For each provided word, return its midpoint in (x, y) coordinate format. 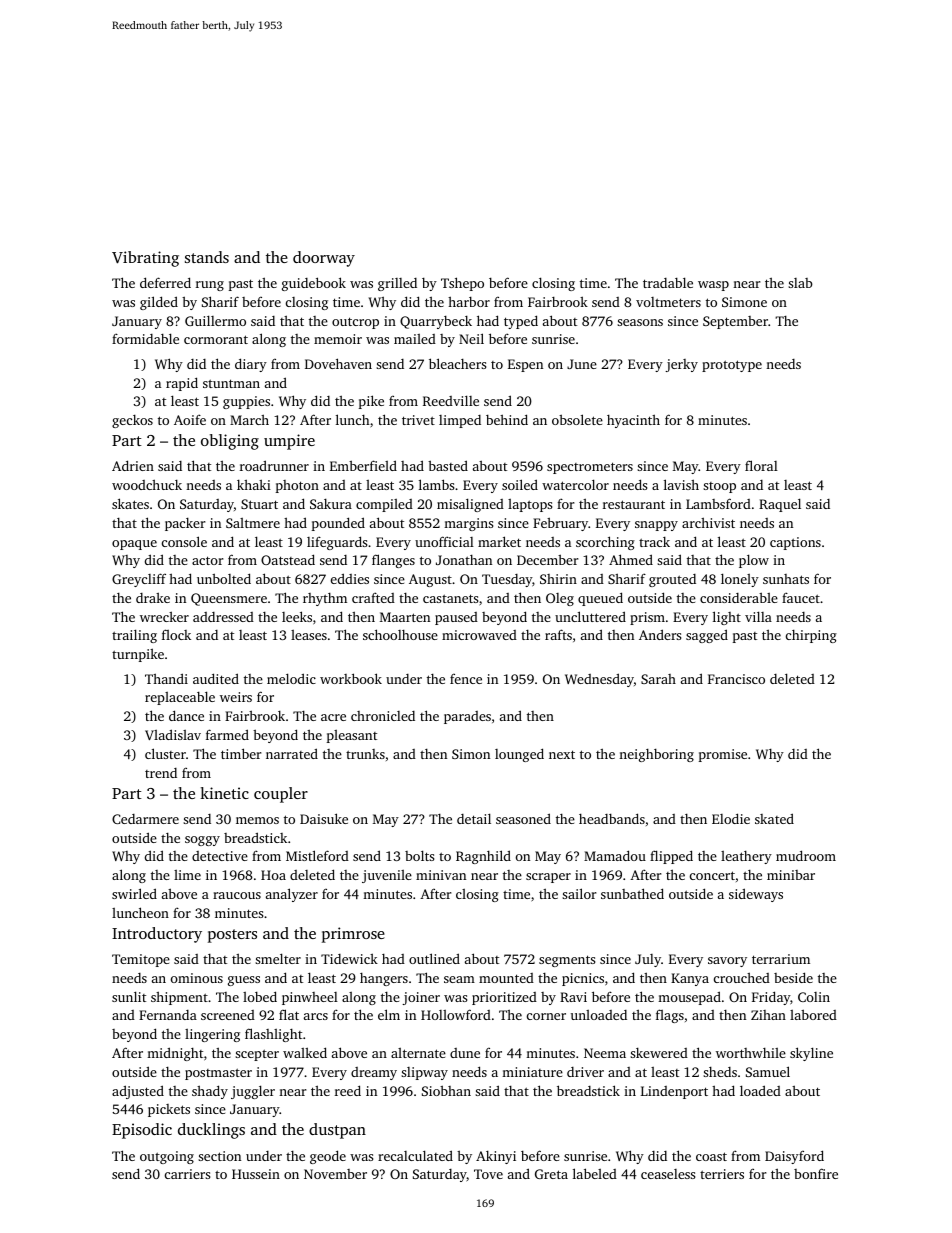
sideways (756, 895)
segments (567, 961)
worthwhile (751, 1053)
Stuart (259, 504)
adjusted (138, 1092)
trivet (418, 420)
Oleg (560, 599)
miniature (532, 1072)
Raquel (780, 505)
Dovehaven (338, 363)
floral (761, 465)
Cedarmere (145, 819)
